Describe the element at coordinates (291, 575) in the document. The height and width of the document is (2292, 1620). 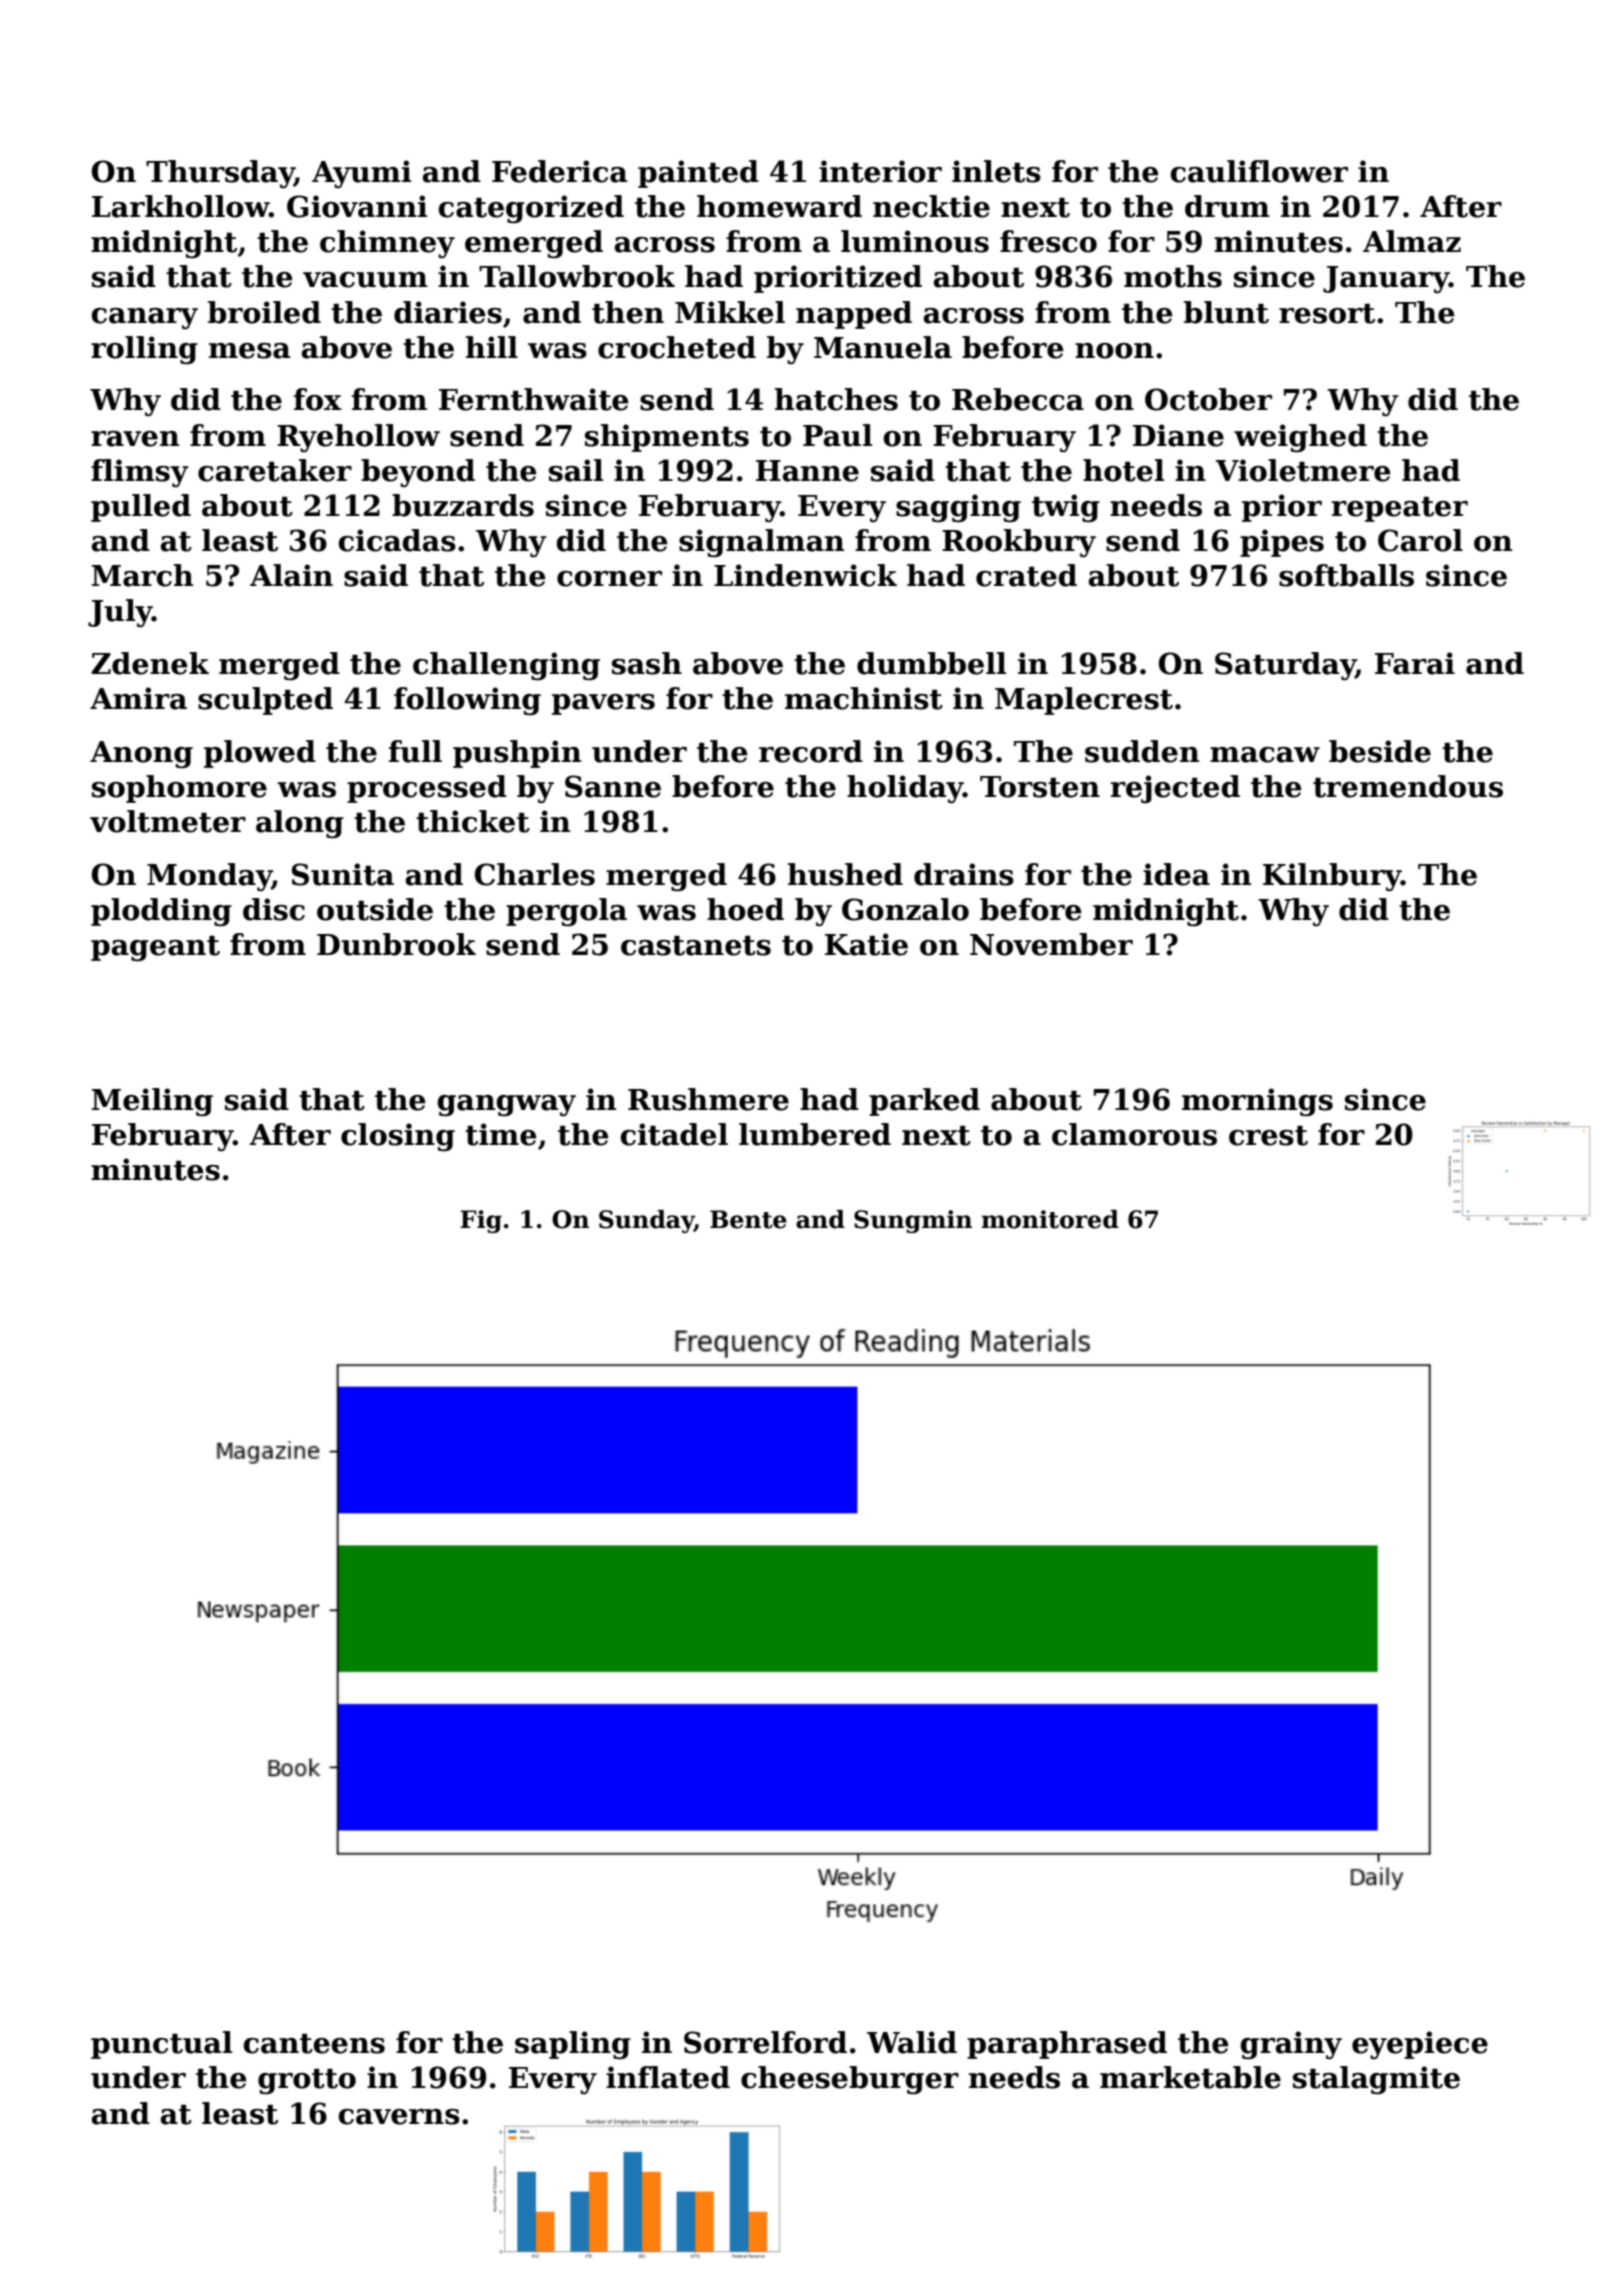
I see `Alain` at that location.
